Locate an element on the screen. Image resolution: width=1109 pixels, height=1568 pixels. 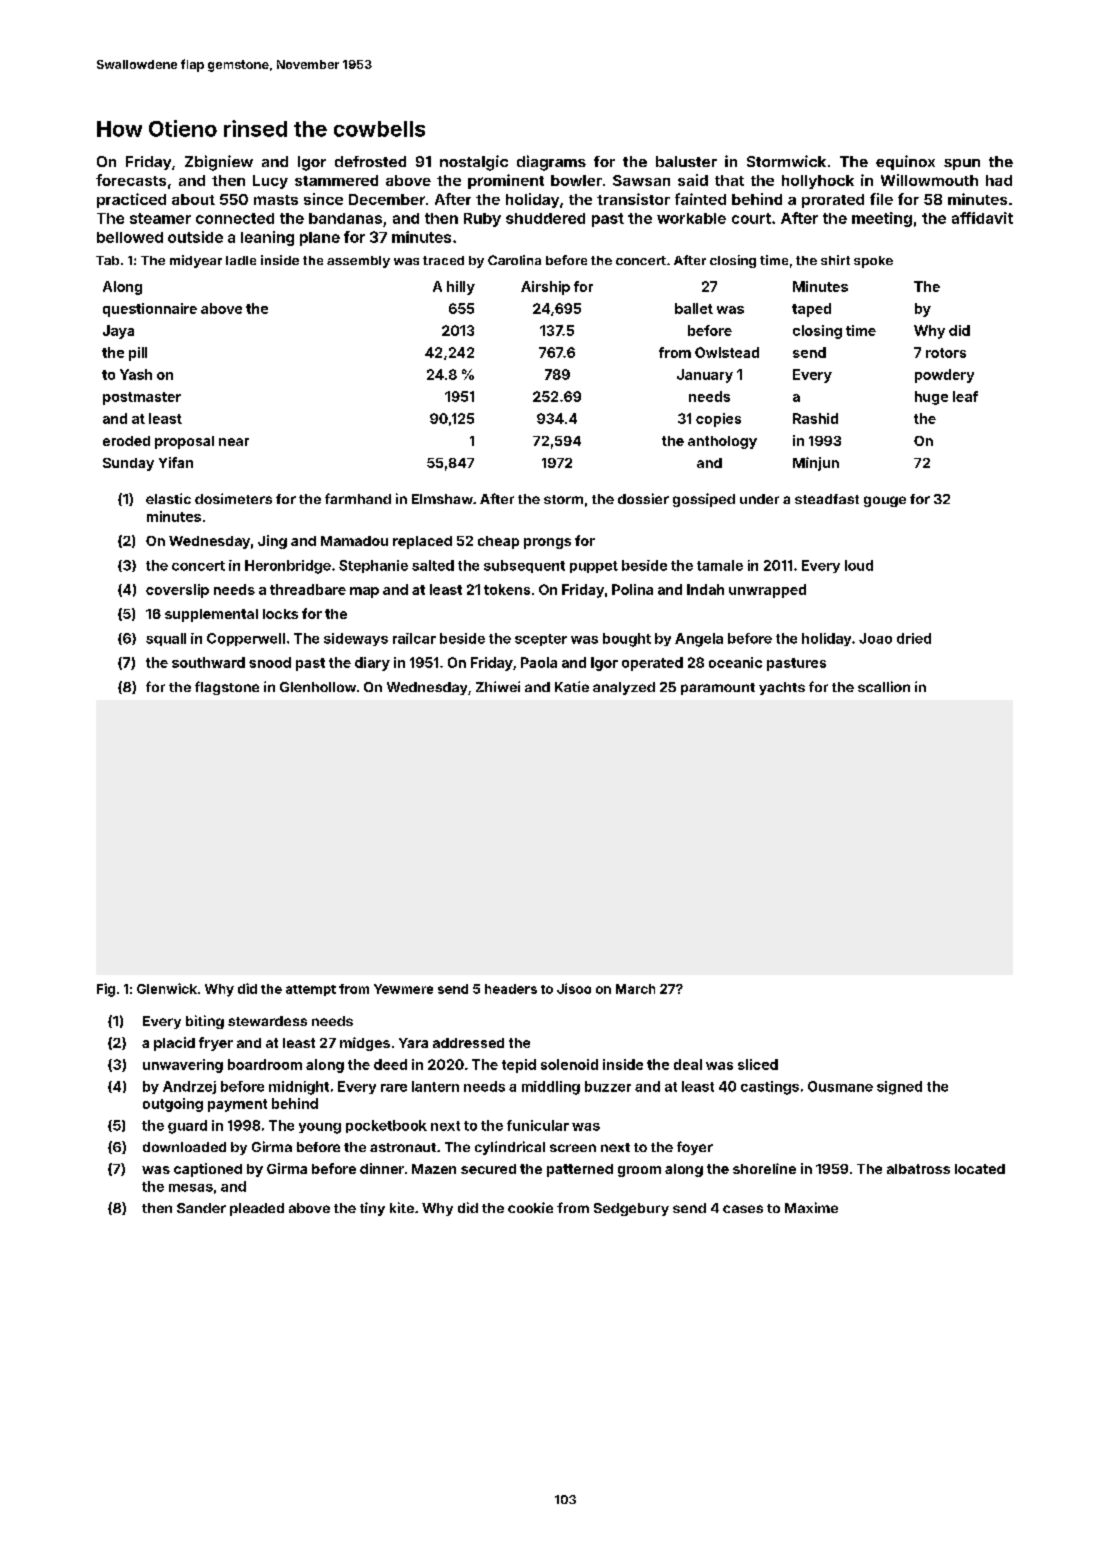
shirt is located at coordinates (835, 260).
